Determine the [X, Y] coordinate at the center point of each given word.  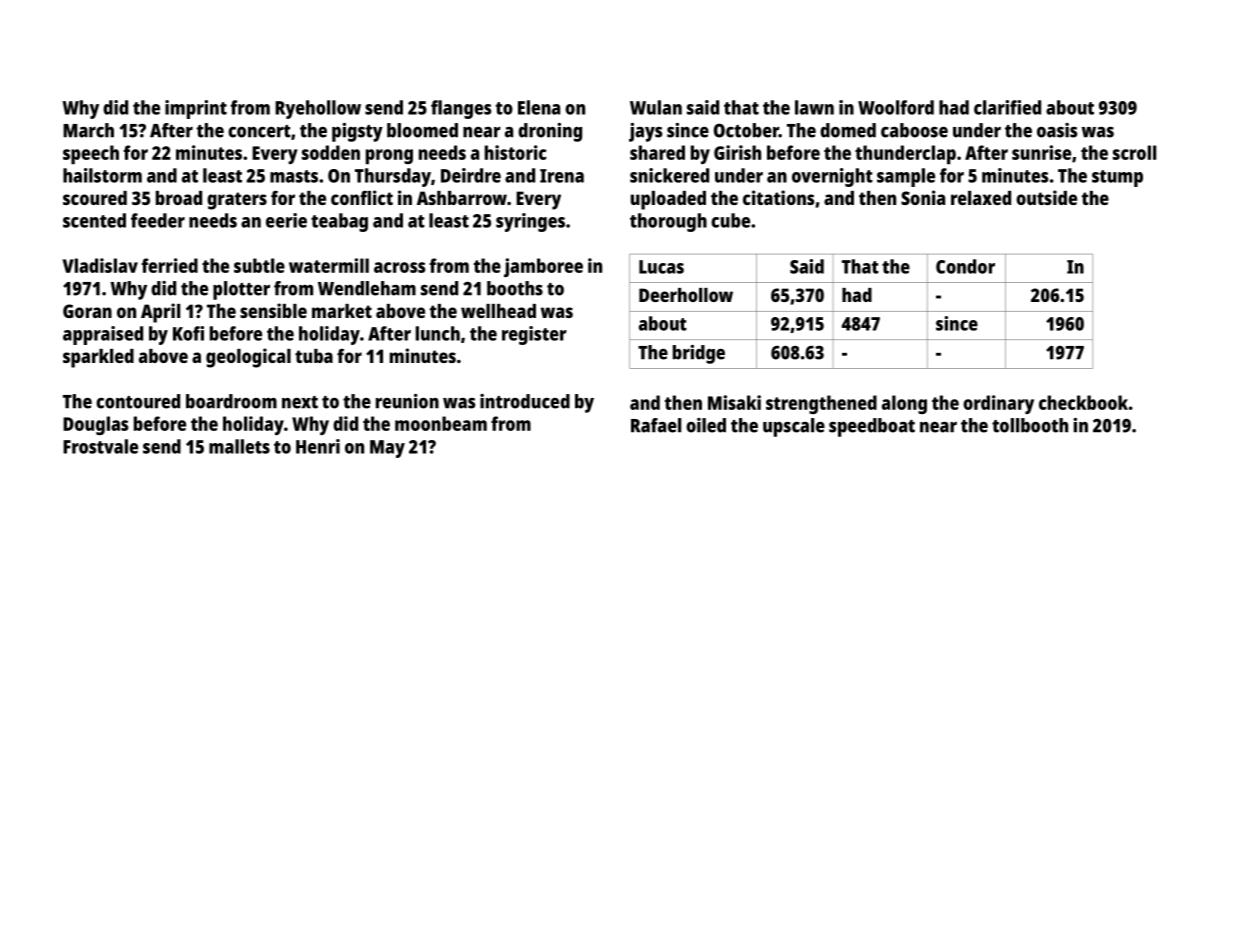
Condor [965, 266]
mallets [239, 446]
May [387, 449]
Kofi [188, 333]
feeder [158, 220]
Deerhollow [686, 295]
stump [1117, 178]
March [88, 130]
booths [515, 288]
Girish [737, 152]
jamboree [543, 267]
